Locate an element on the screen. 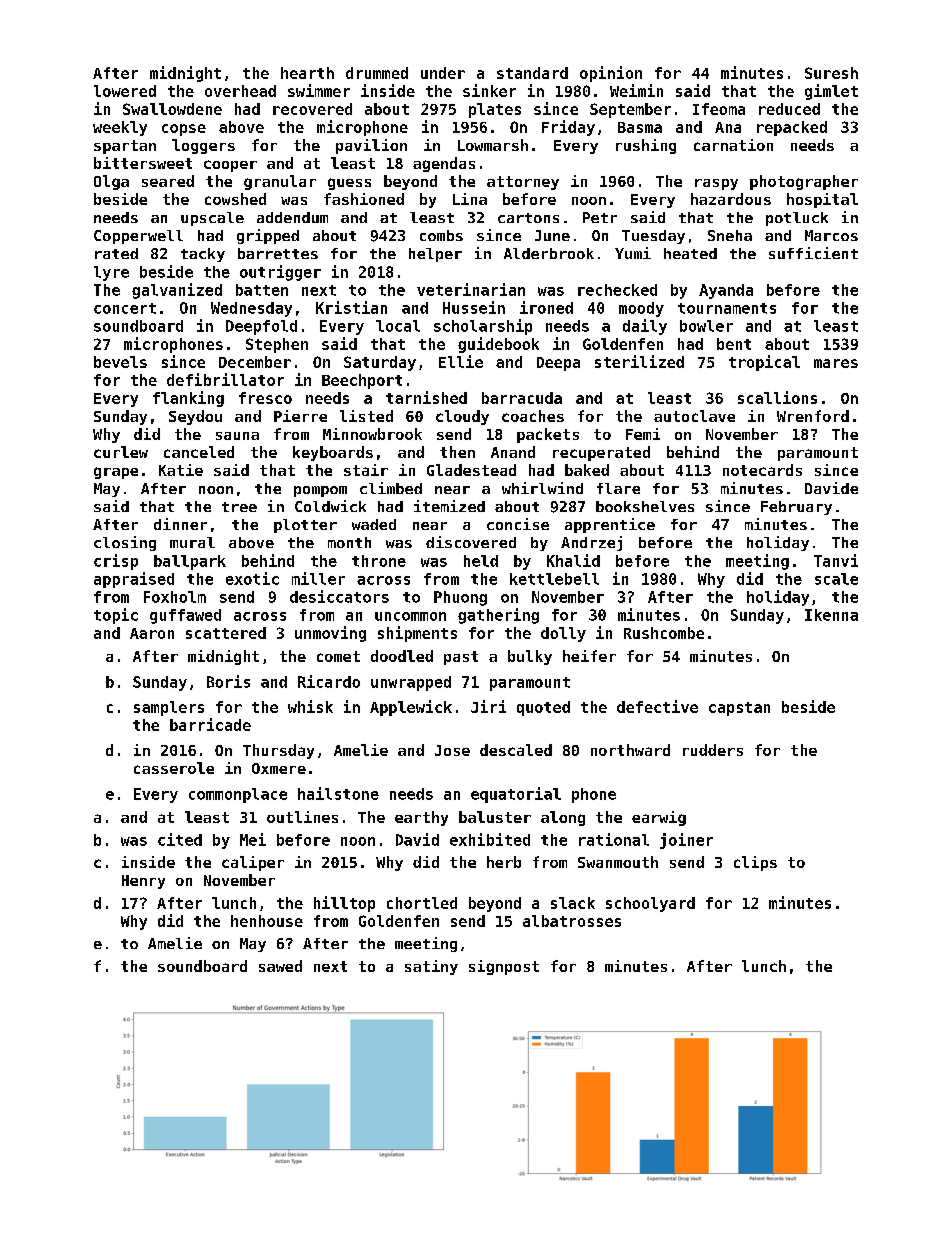 The width and height of the screenshot is (952, 1233). Wrenford is located at coordinates (813, 416).
